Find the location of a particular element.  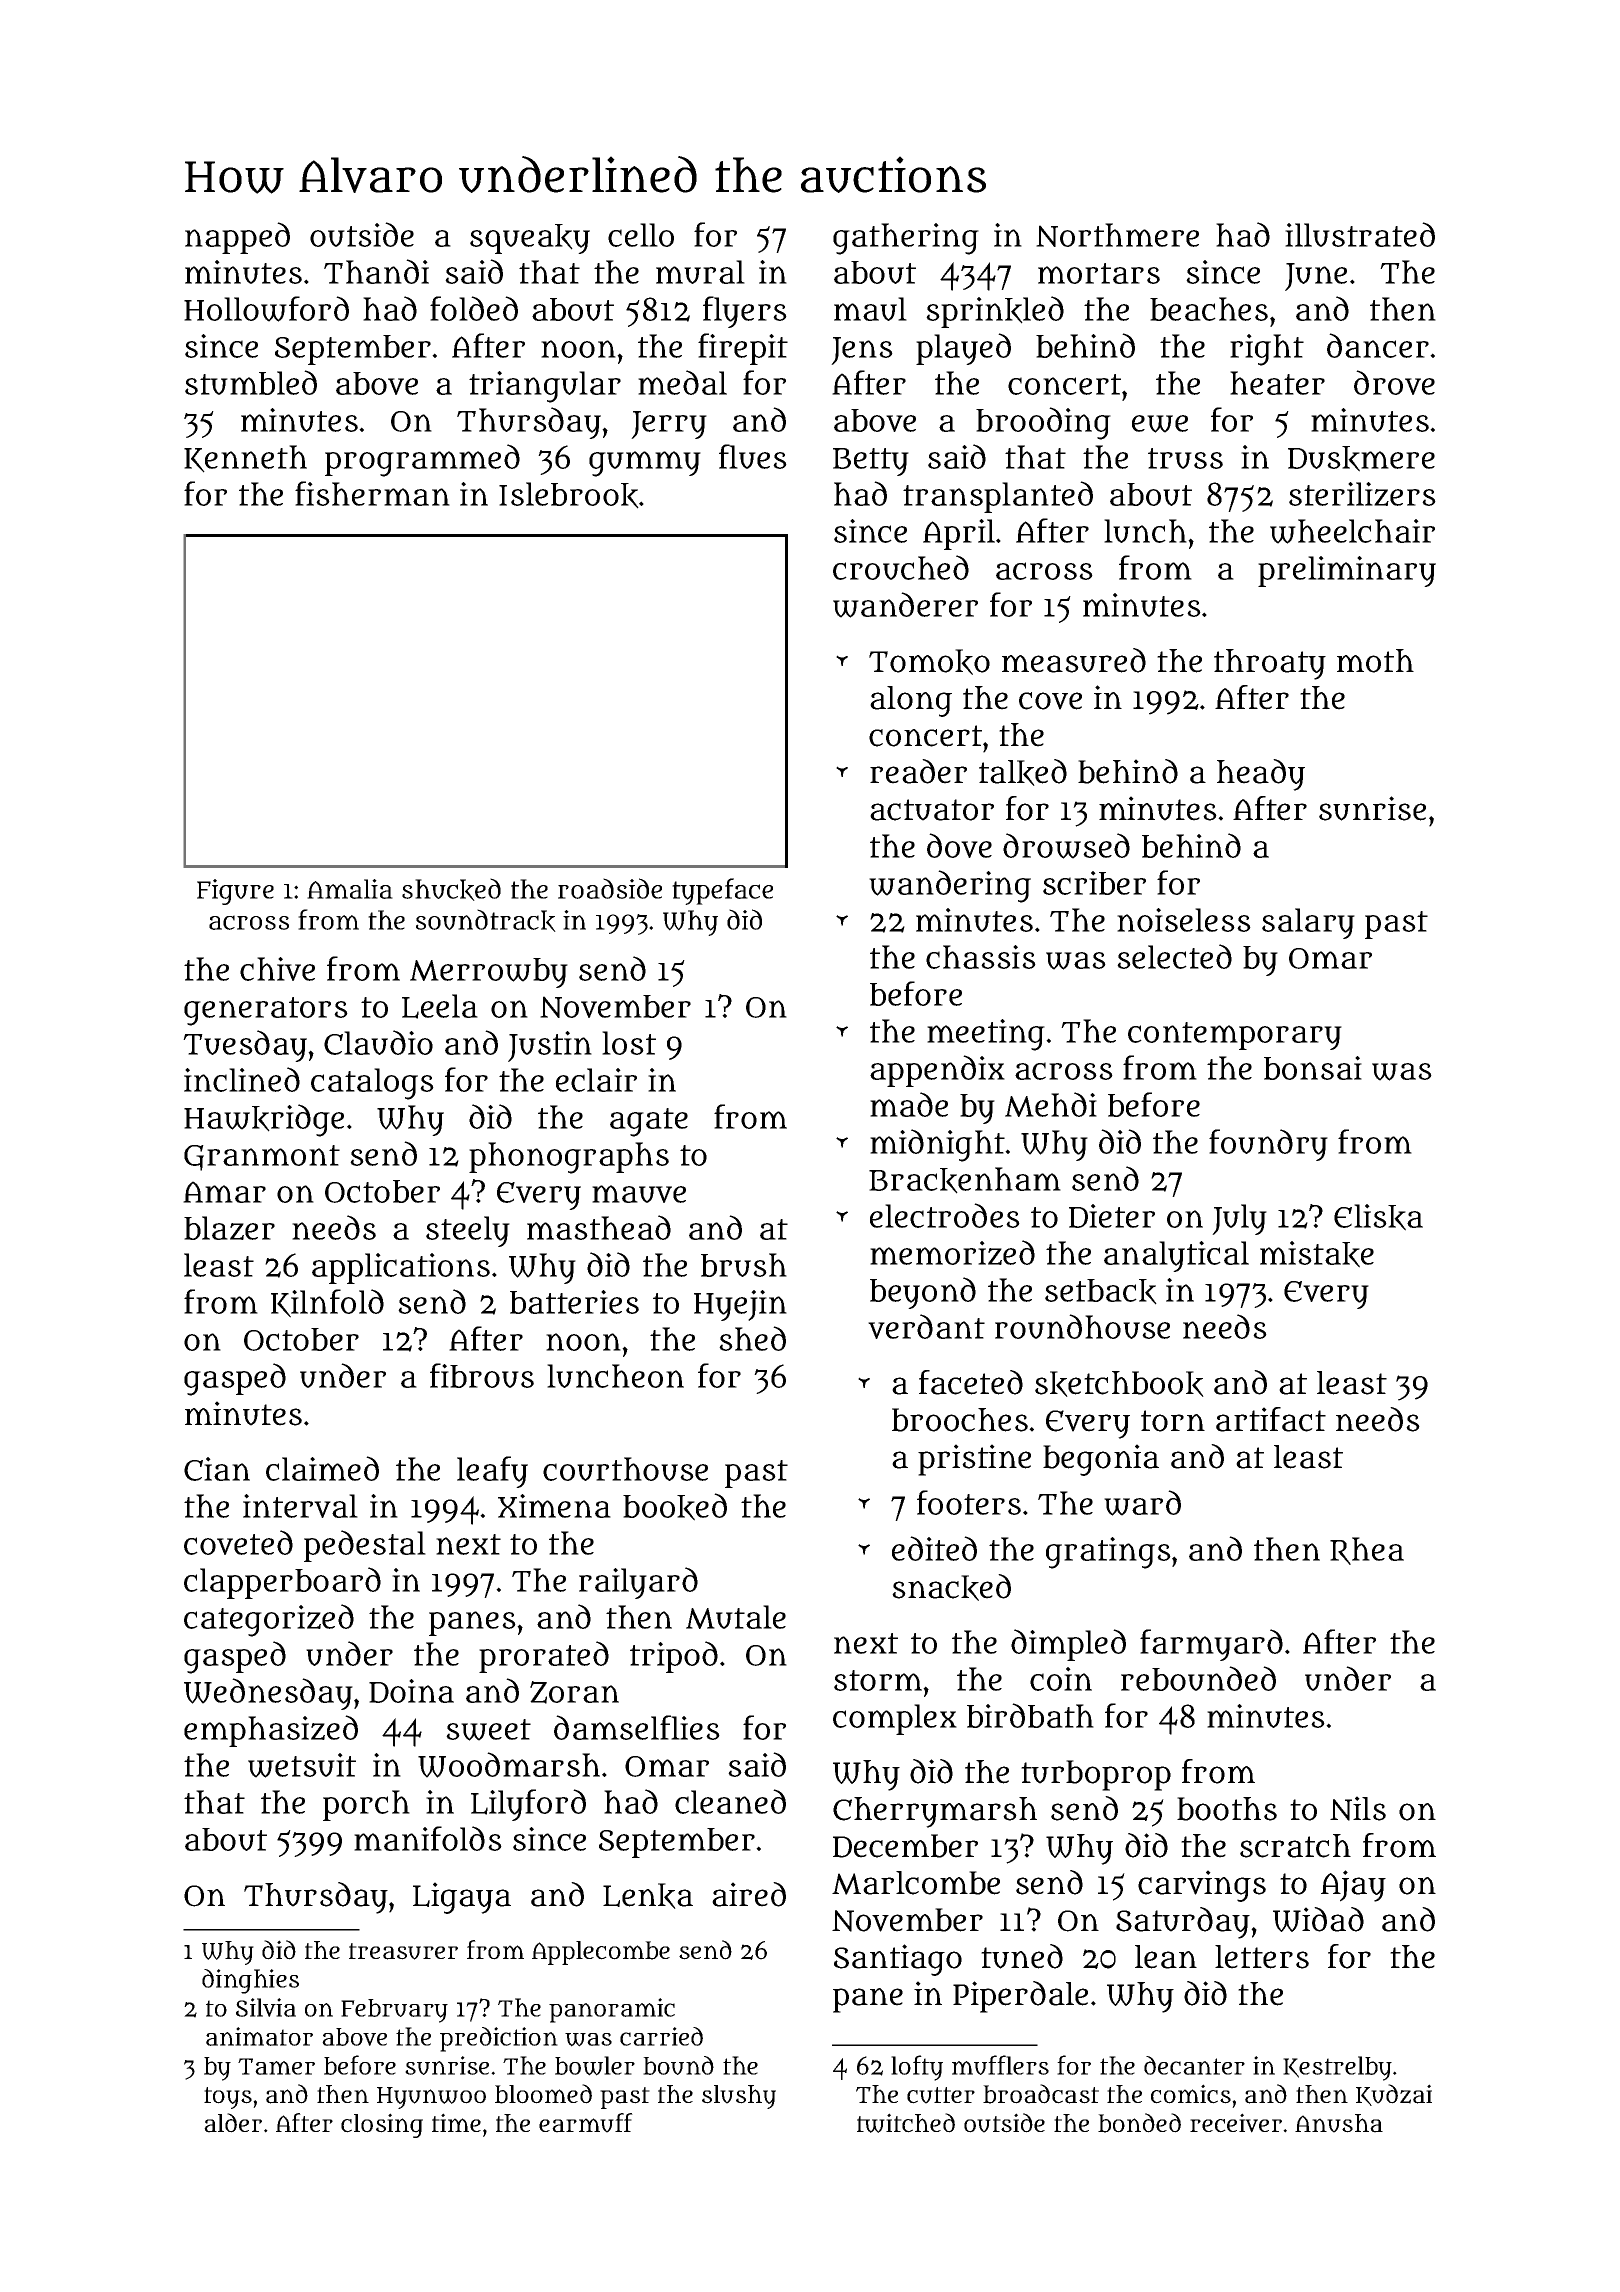

June is located at coordinates (1316, 277).
